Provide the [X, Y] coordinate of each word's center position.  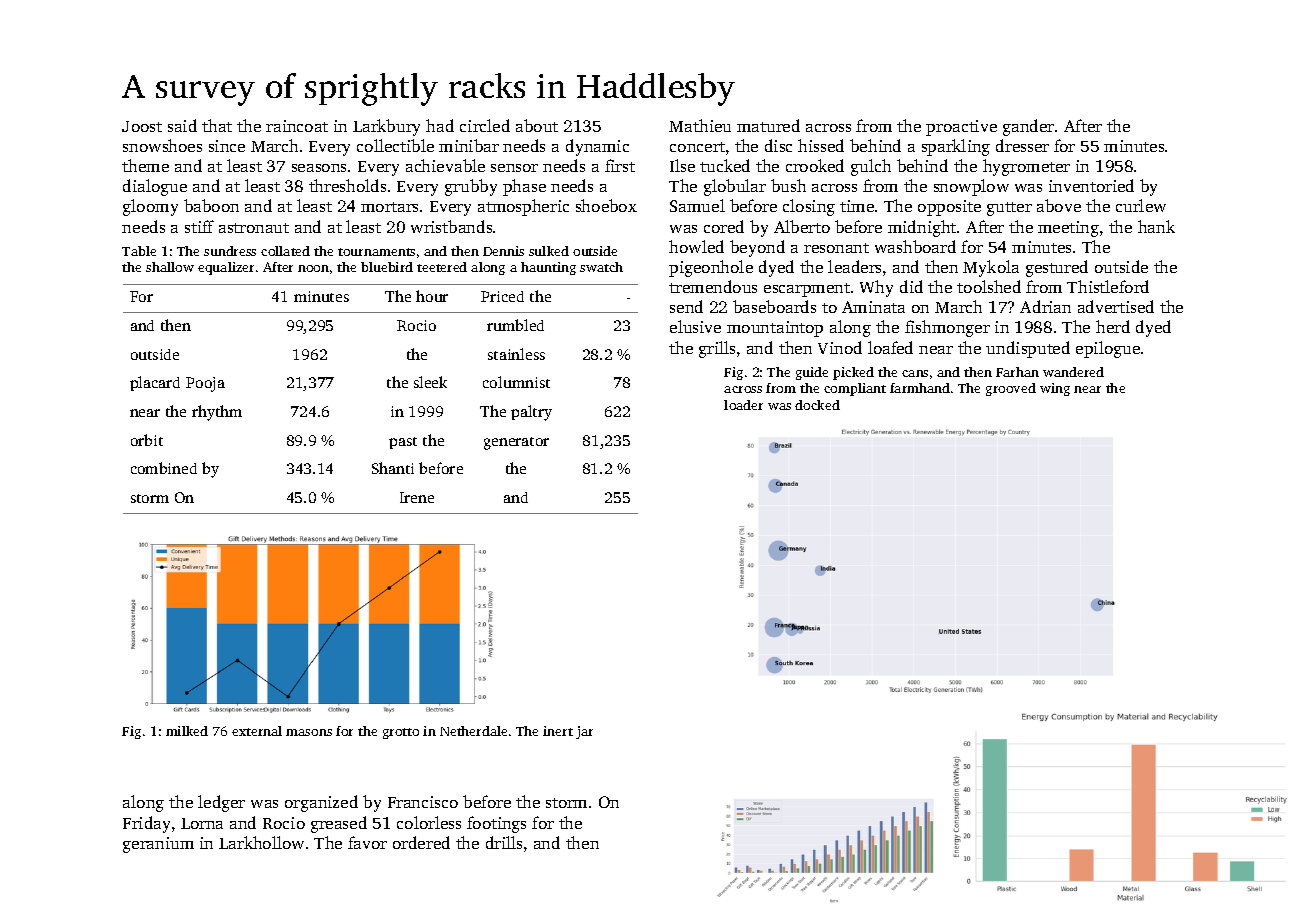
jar [584, 732]
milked [187, 731]
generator [516, 443]
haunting [548, 268]
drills [504, 842]
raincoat [297, 126]
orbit [147, 440]
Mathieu [700, 125]
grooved [1011, 389]
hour [432, 296]
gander [1028, 127]
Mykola [991, 268]
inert [558, 731]
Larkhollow [261, 842]
